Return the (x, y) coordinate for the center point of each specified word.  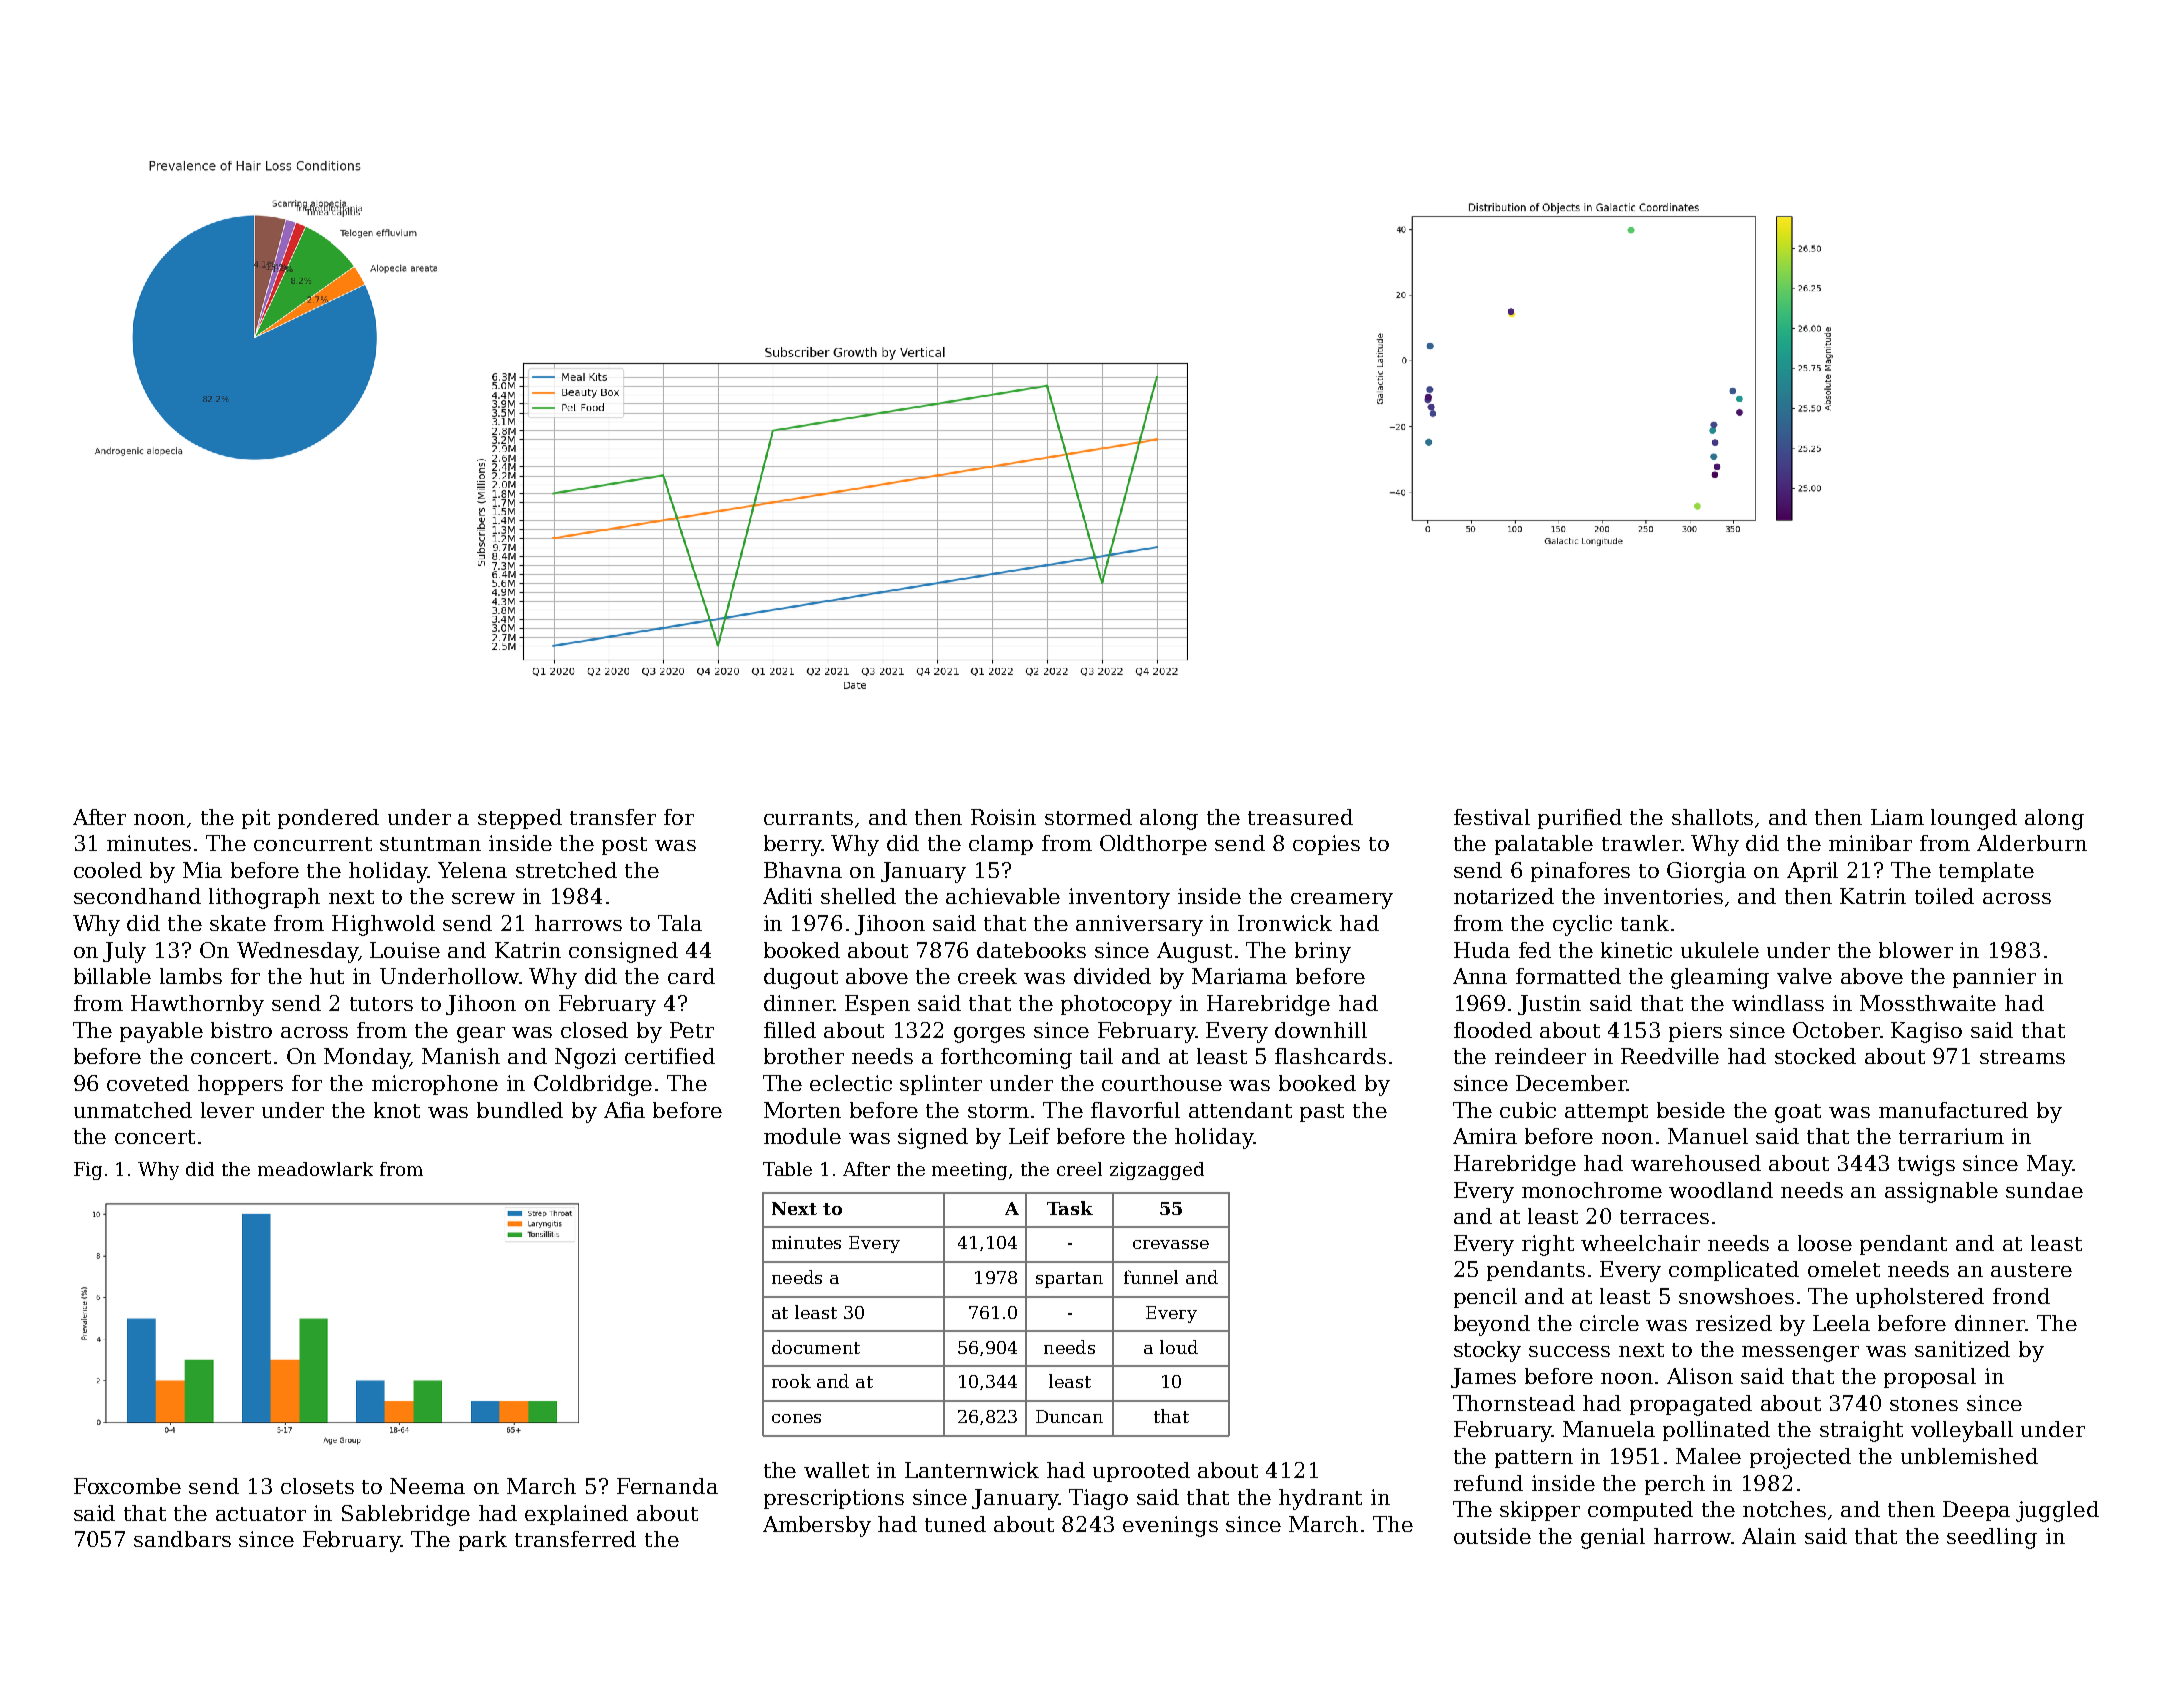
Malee (1708, 1456)
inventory (1119, 898)
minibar (1870, 843)
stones (1924, 1404)
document (816, 1347)
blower (1916, 950)
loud (1179, 1347)
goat (1798, 1113)
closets (317, 1486)
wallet (836, 1470)
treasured (1300, 817)
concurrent (313, 844)
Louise (405, 950)
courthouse (1162, 1083)
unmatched (133, 1110)
